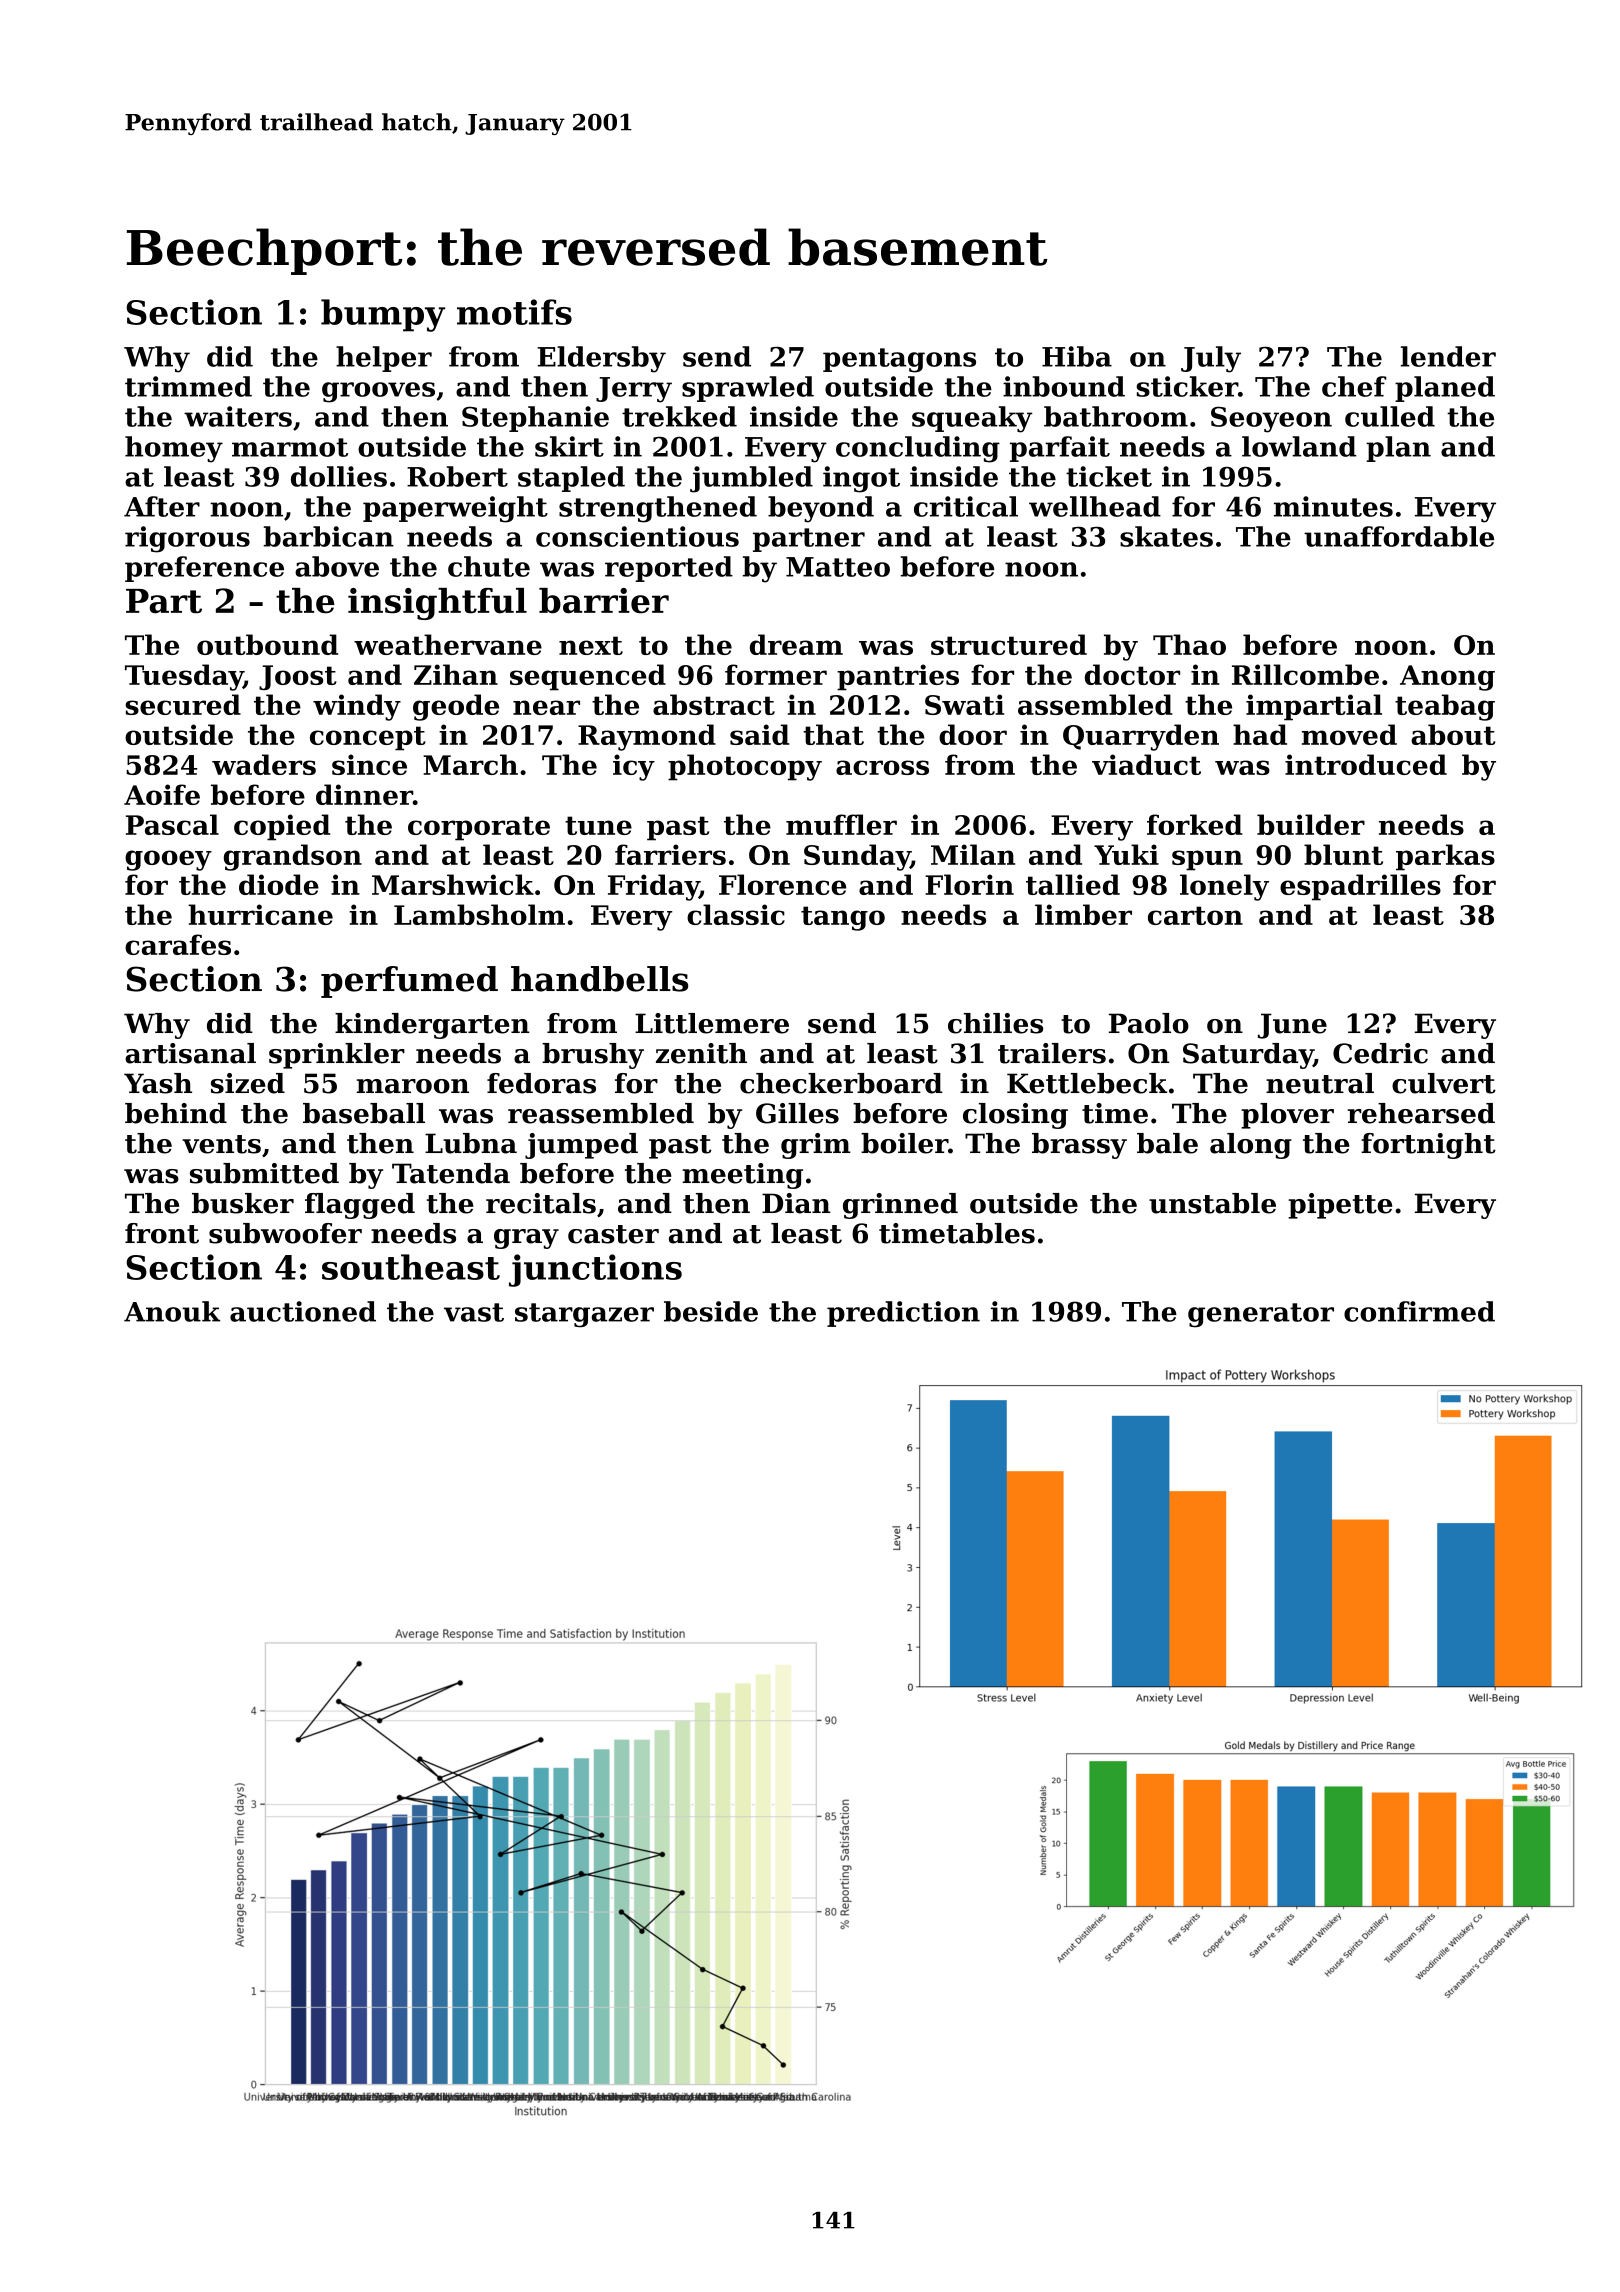  What do you see at coordinates (601, 359) in the screenshot?
I see `Eldersby` at bounding box center [601, 359].
